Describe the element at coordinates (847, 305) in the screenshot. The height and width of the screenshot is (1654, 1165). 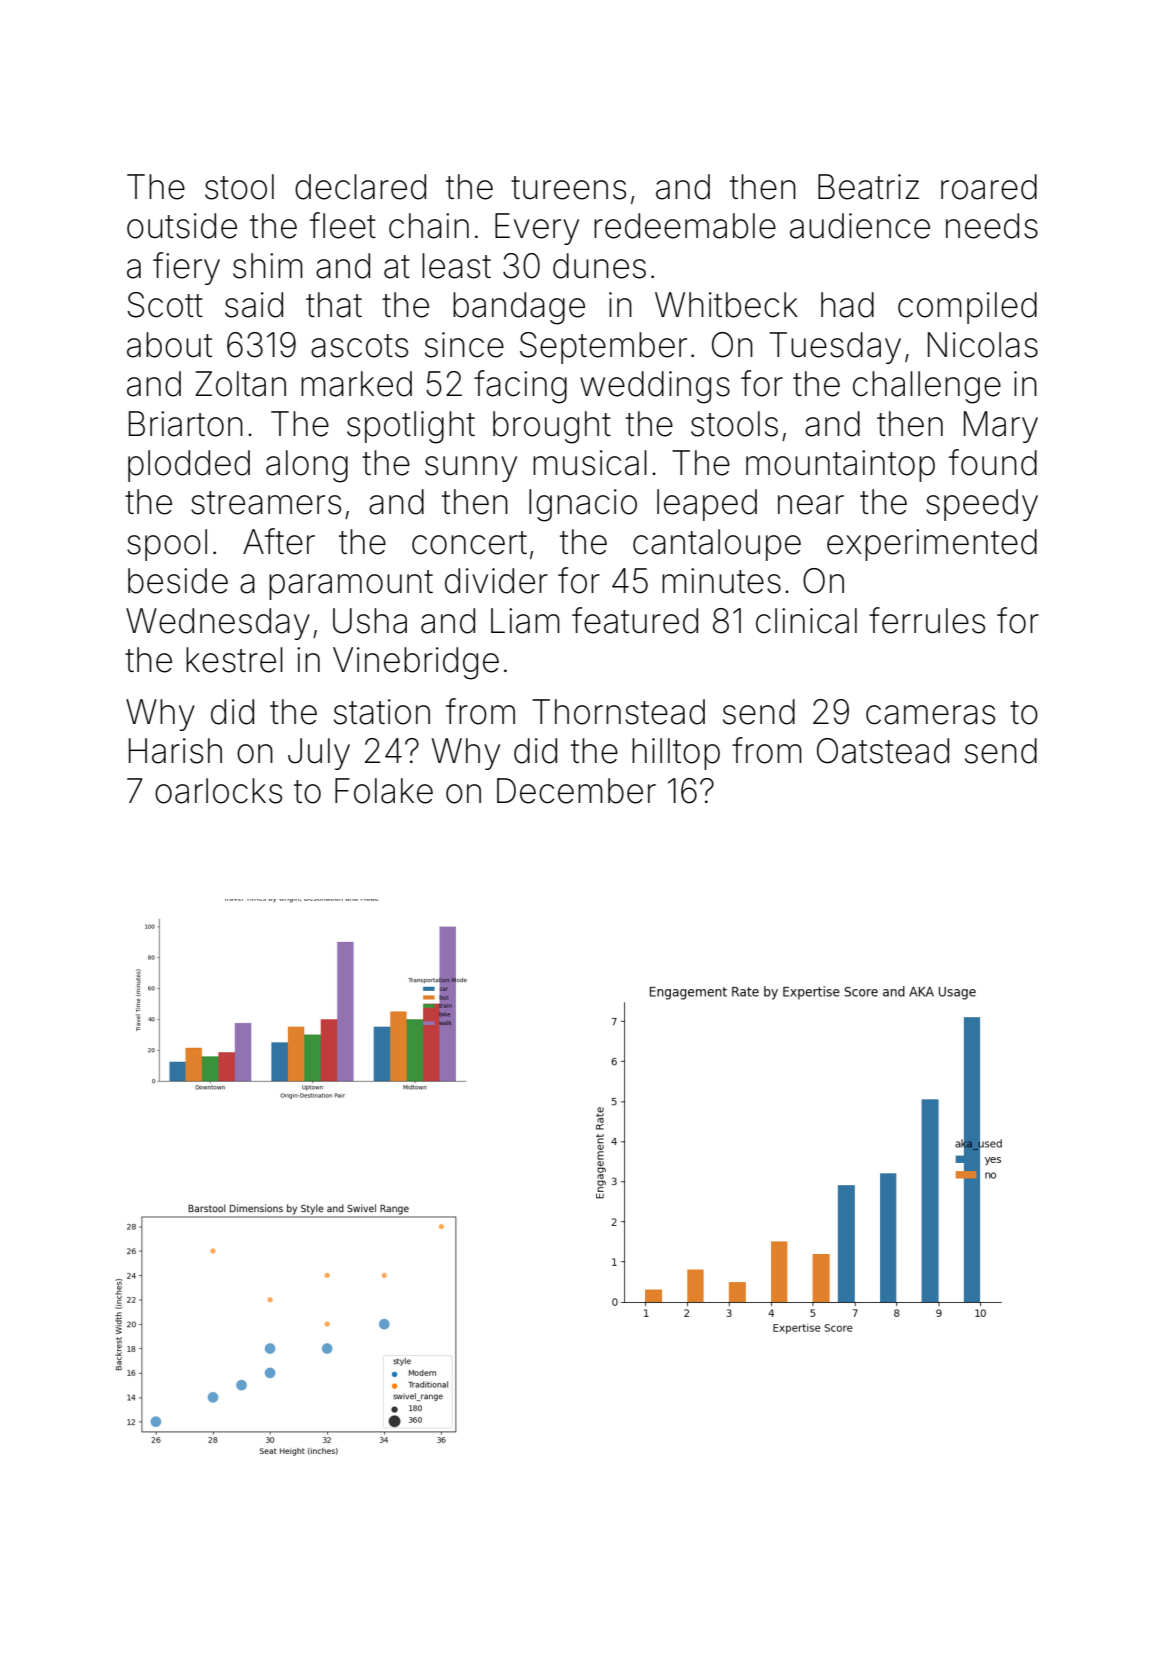
I see `had` at that location.
